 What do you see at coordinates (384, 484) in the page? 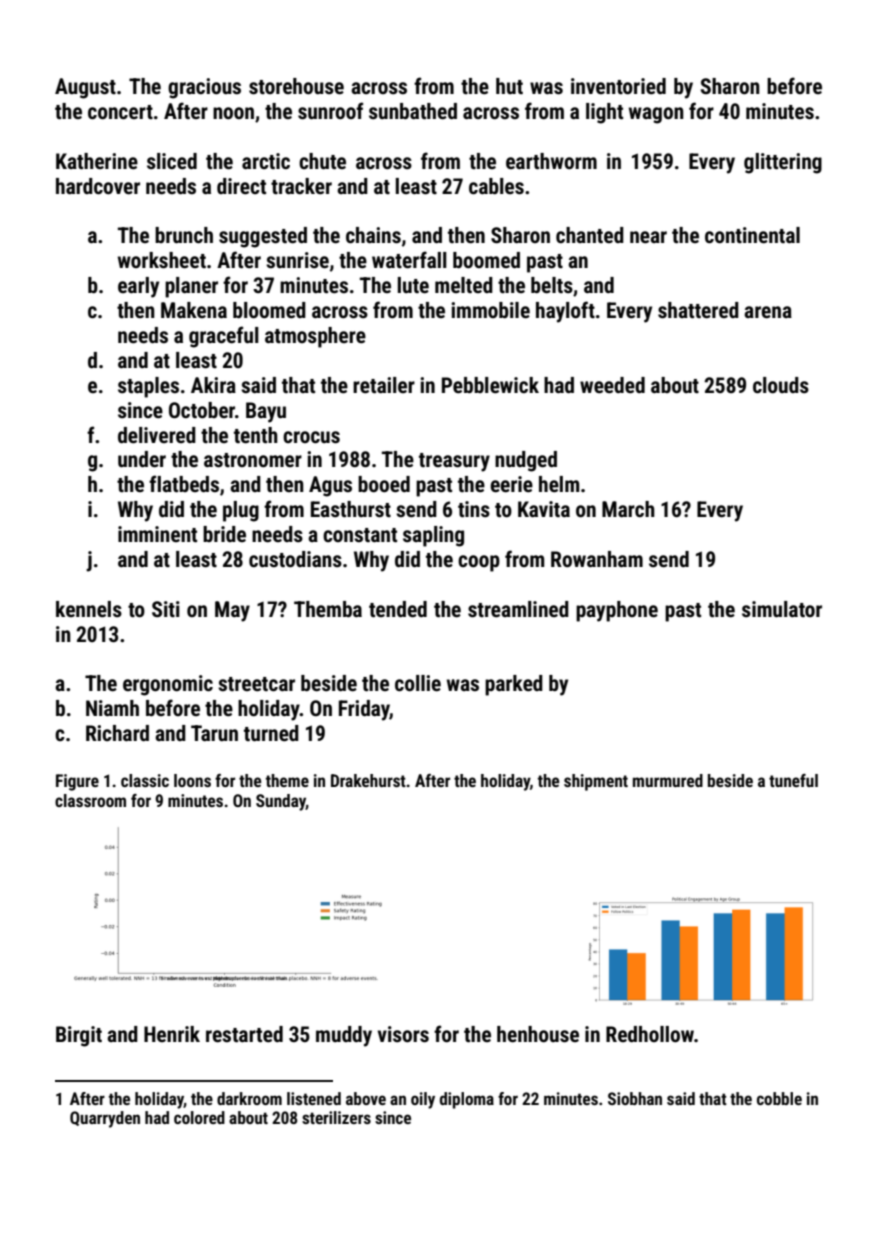
I see `booed` at bounding box center [384, 484].
